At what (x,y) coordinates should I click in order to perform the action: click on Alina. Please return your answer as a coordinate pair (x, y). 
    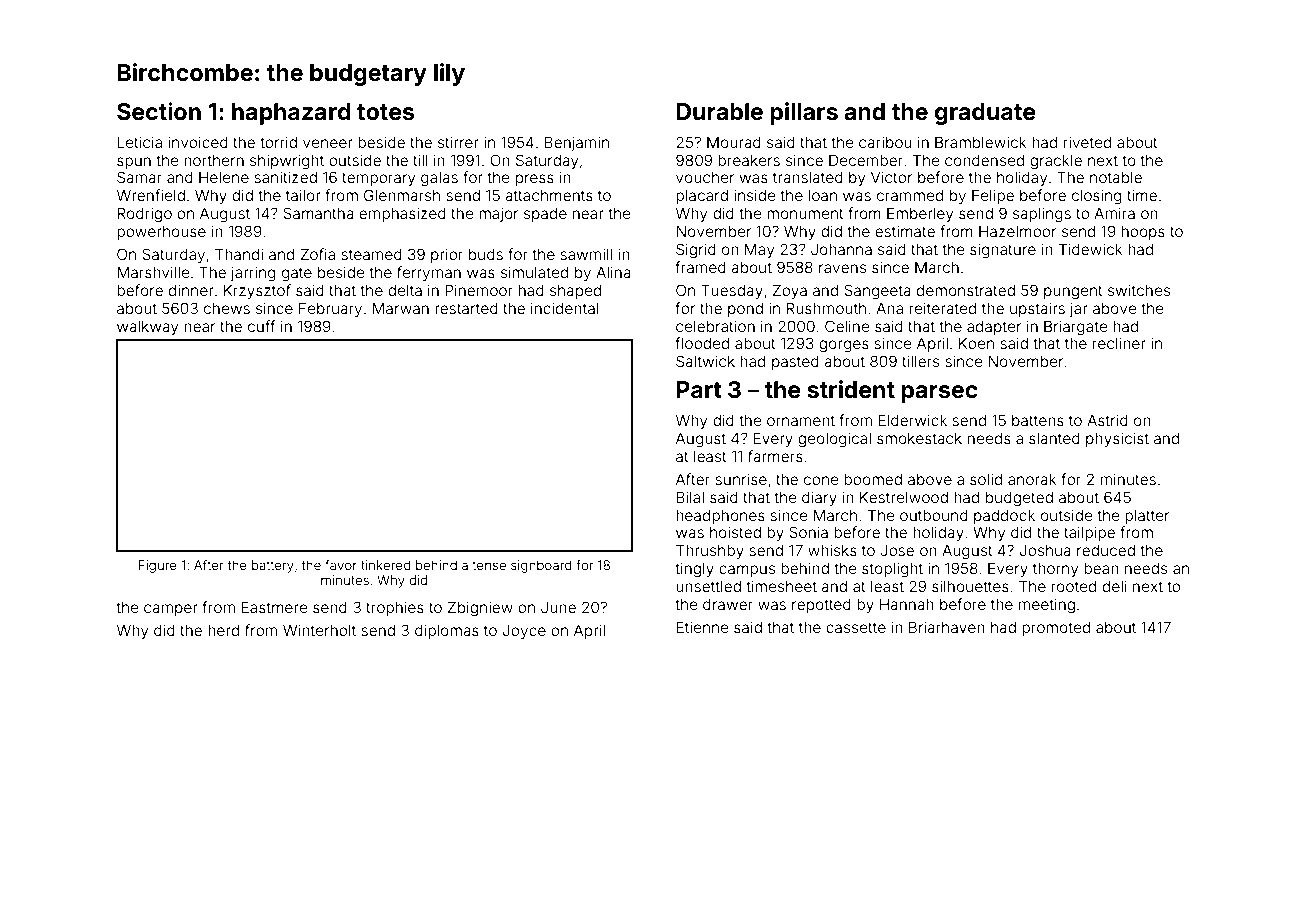
    Looking at the image, I should click on (613, 272).
